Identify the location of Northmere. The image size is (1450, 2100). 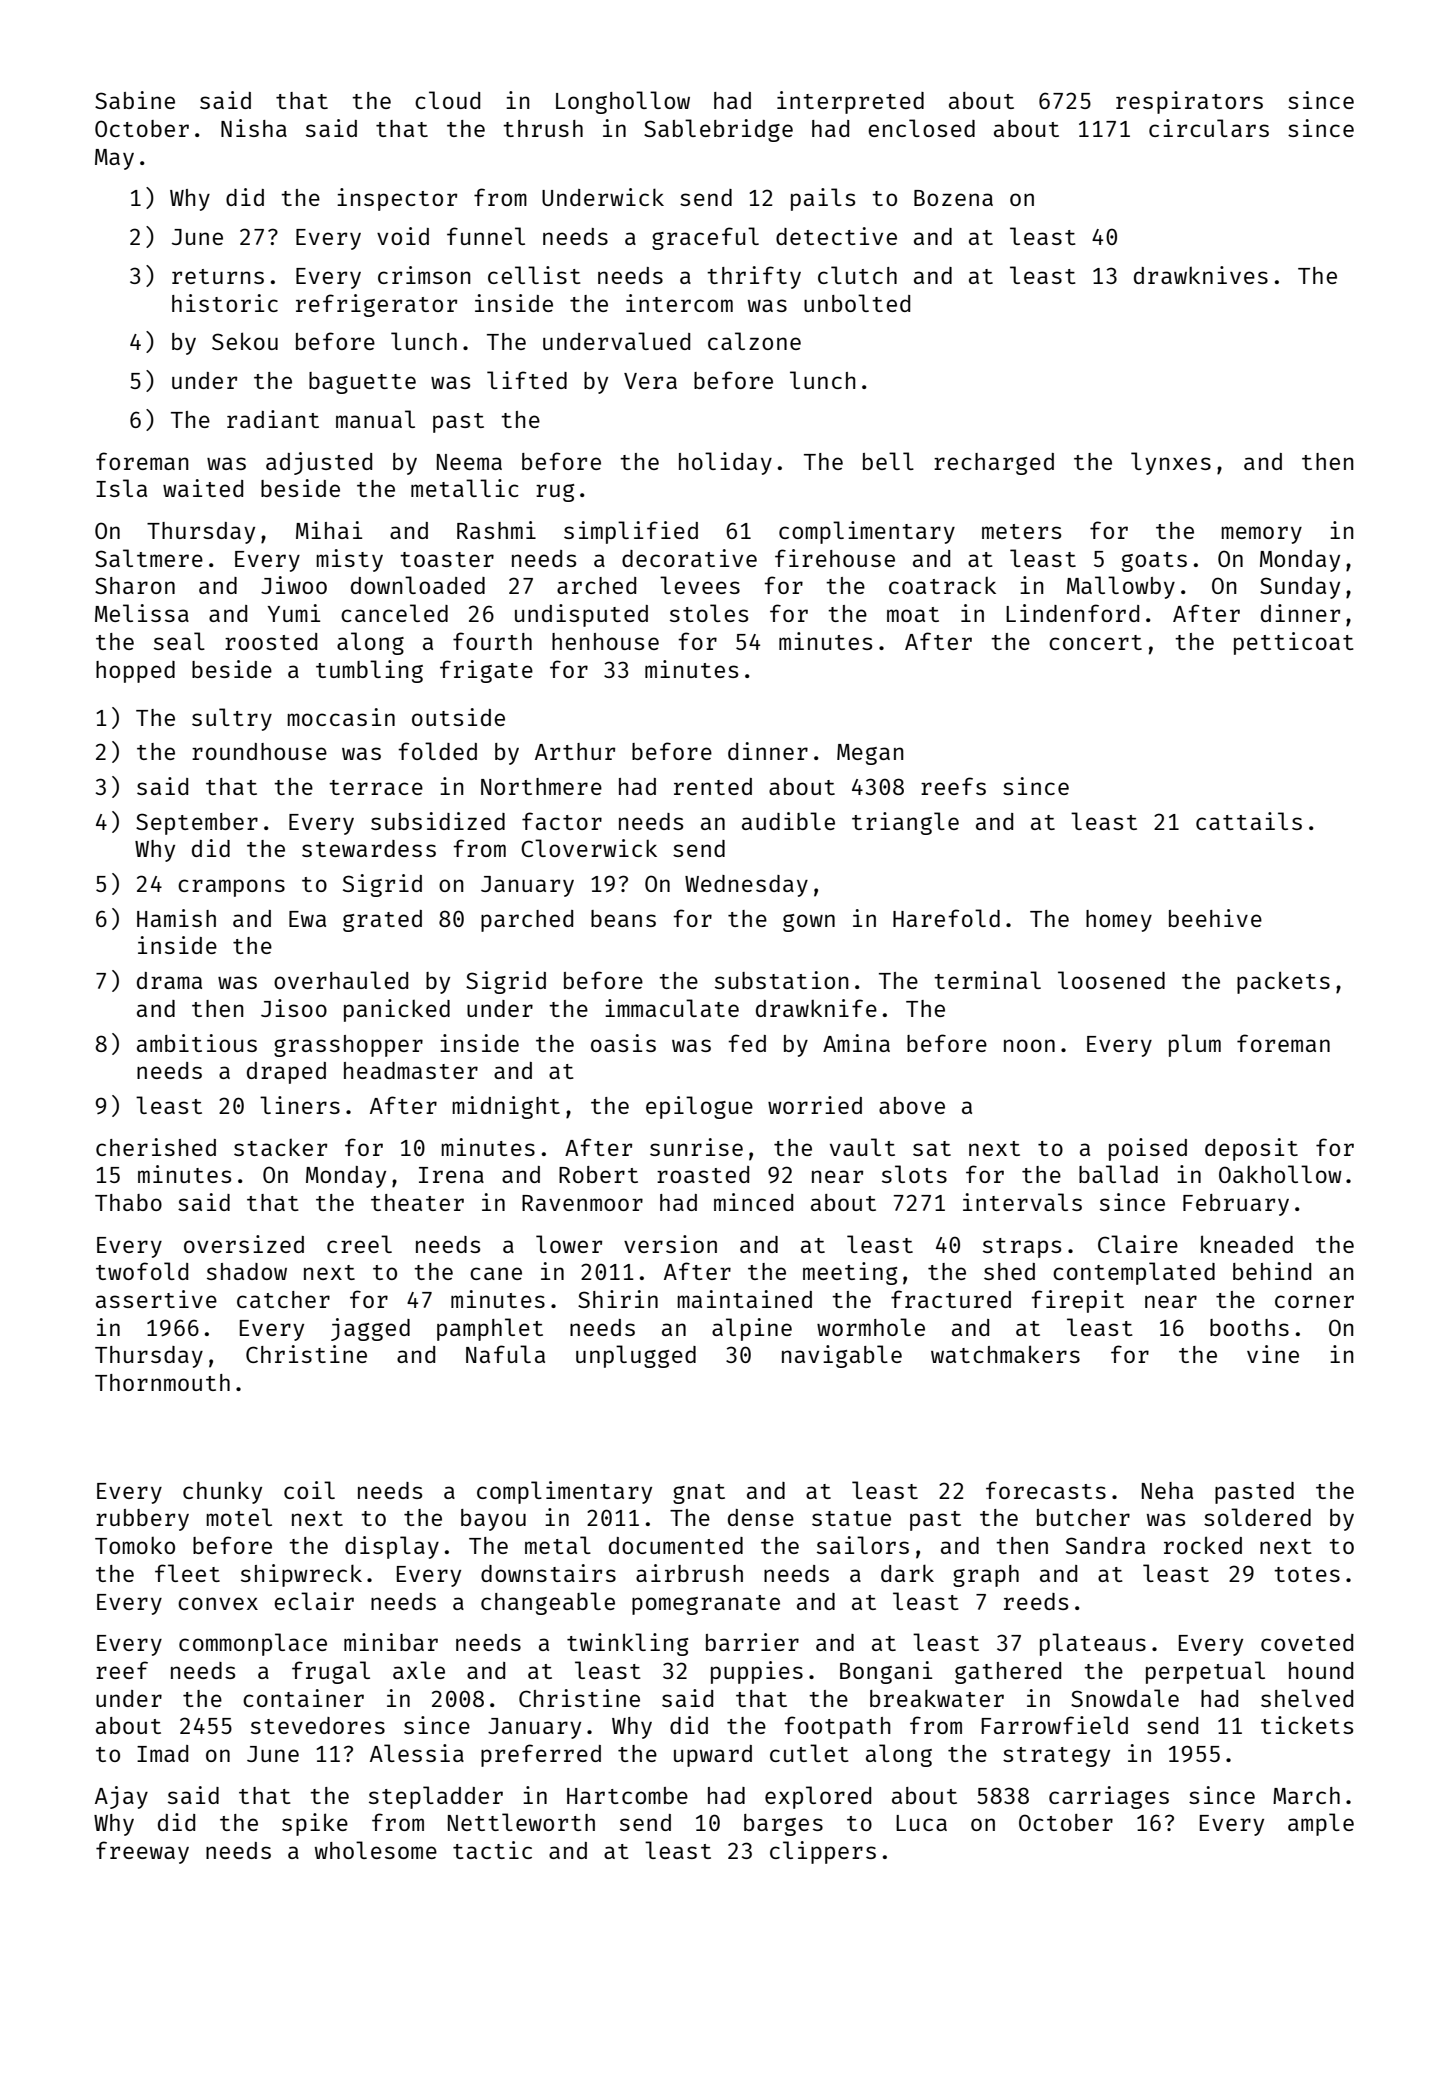
(541, 786).
